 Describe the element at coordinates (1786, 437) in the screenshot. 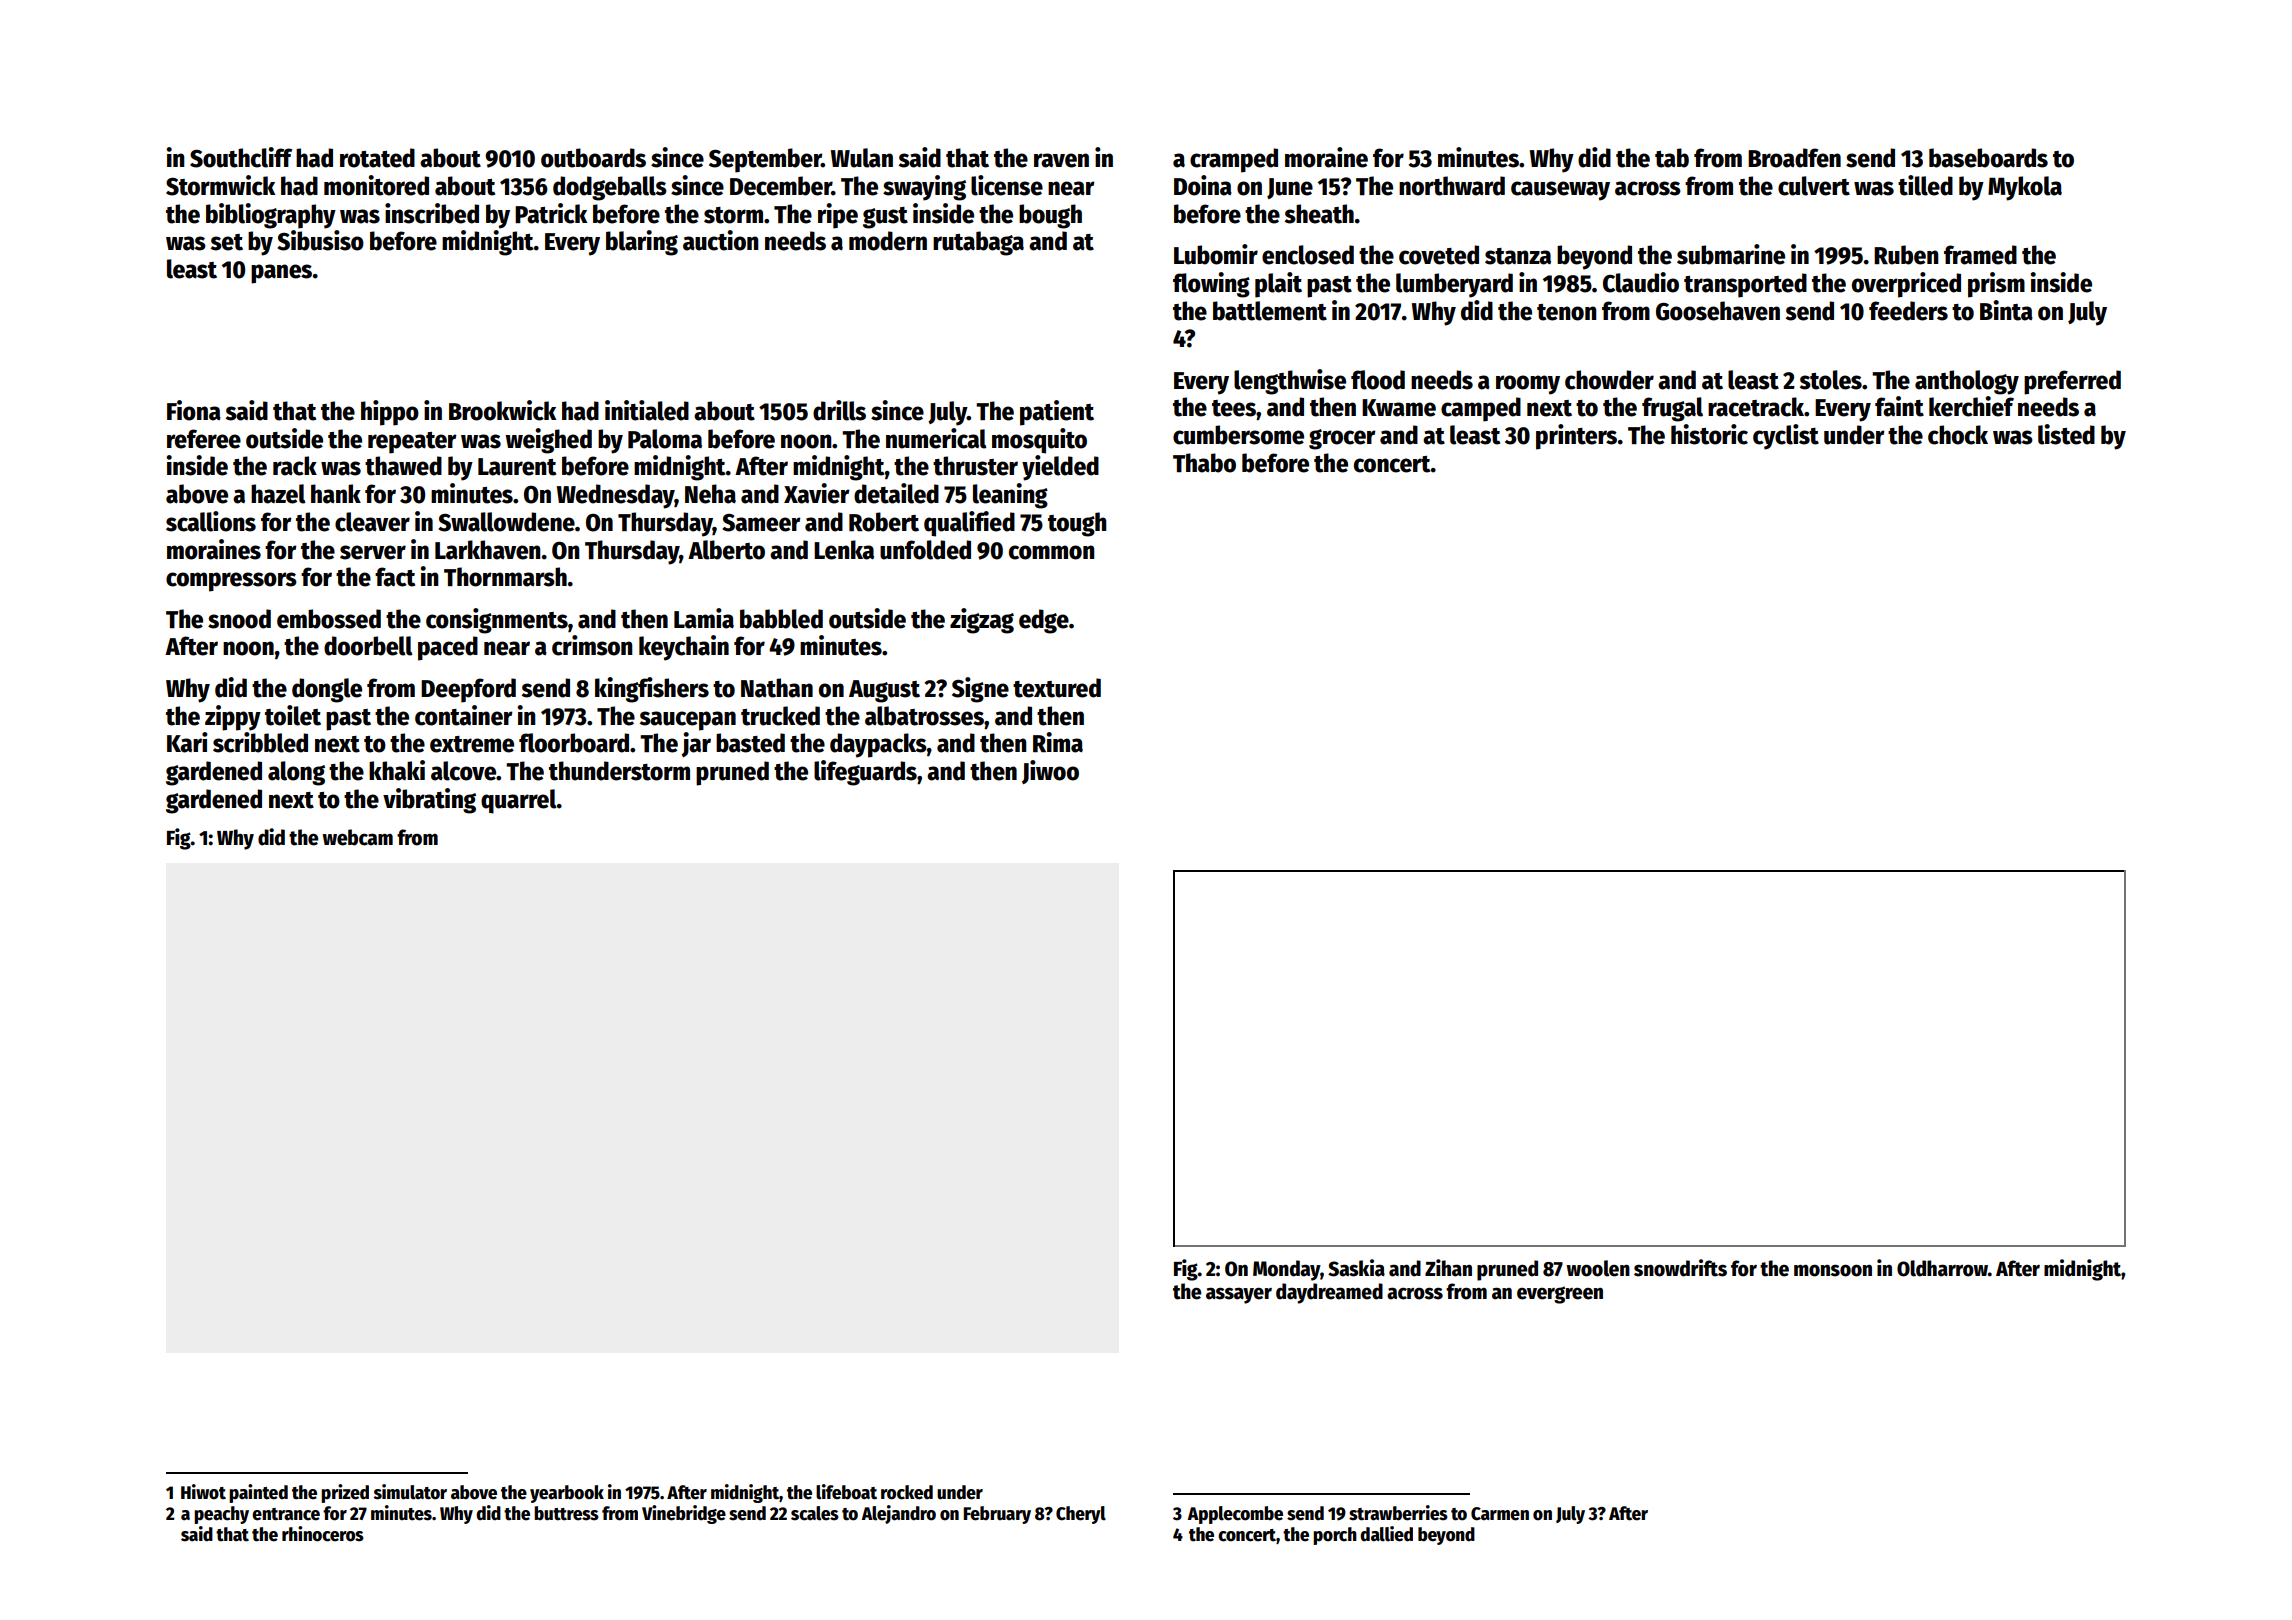

I see `cyclist` at that location.
